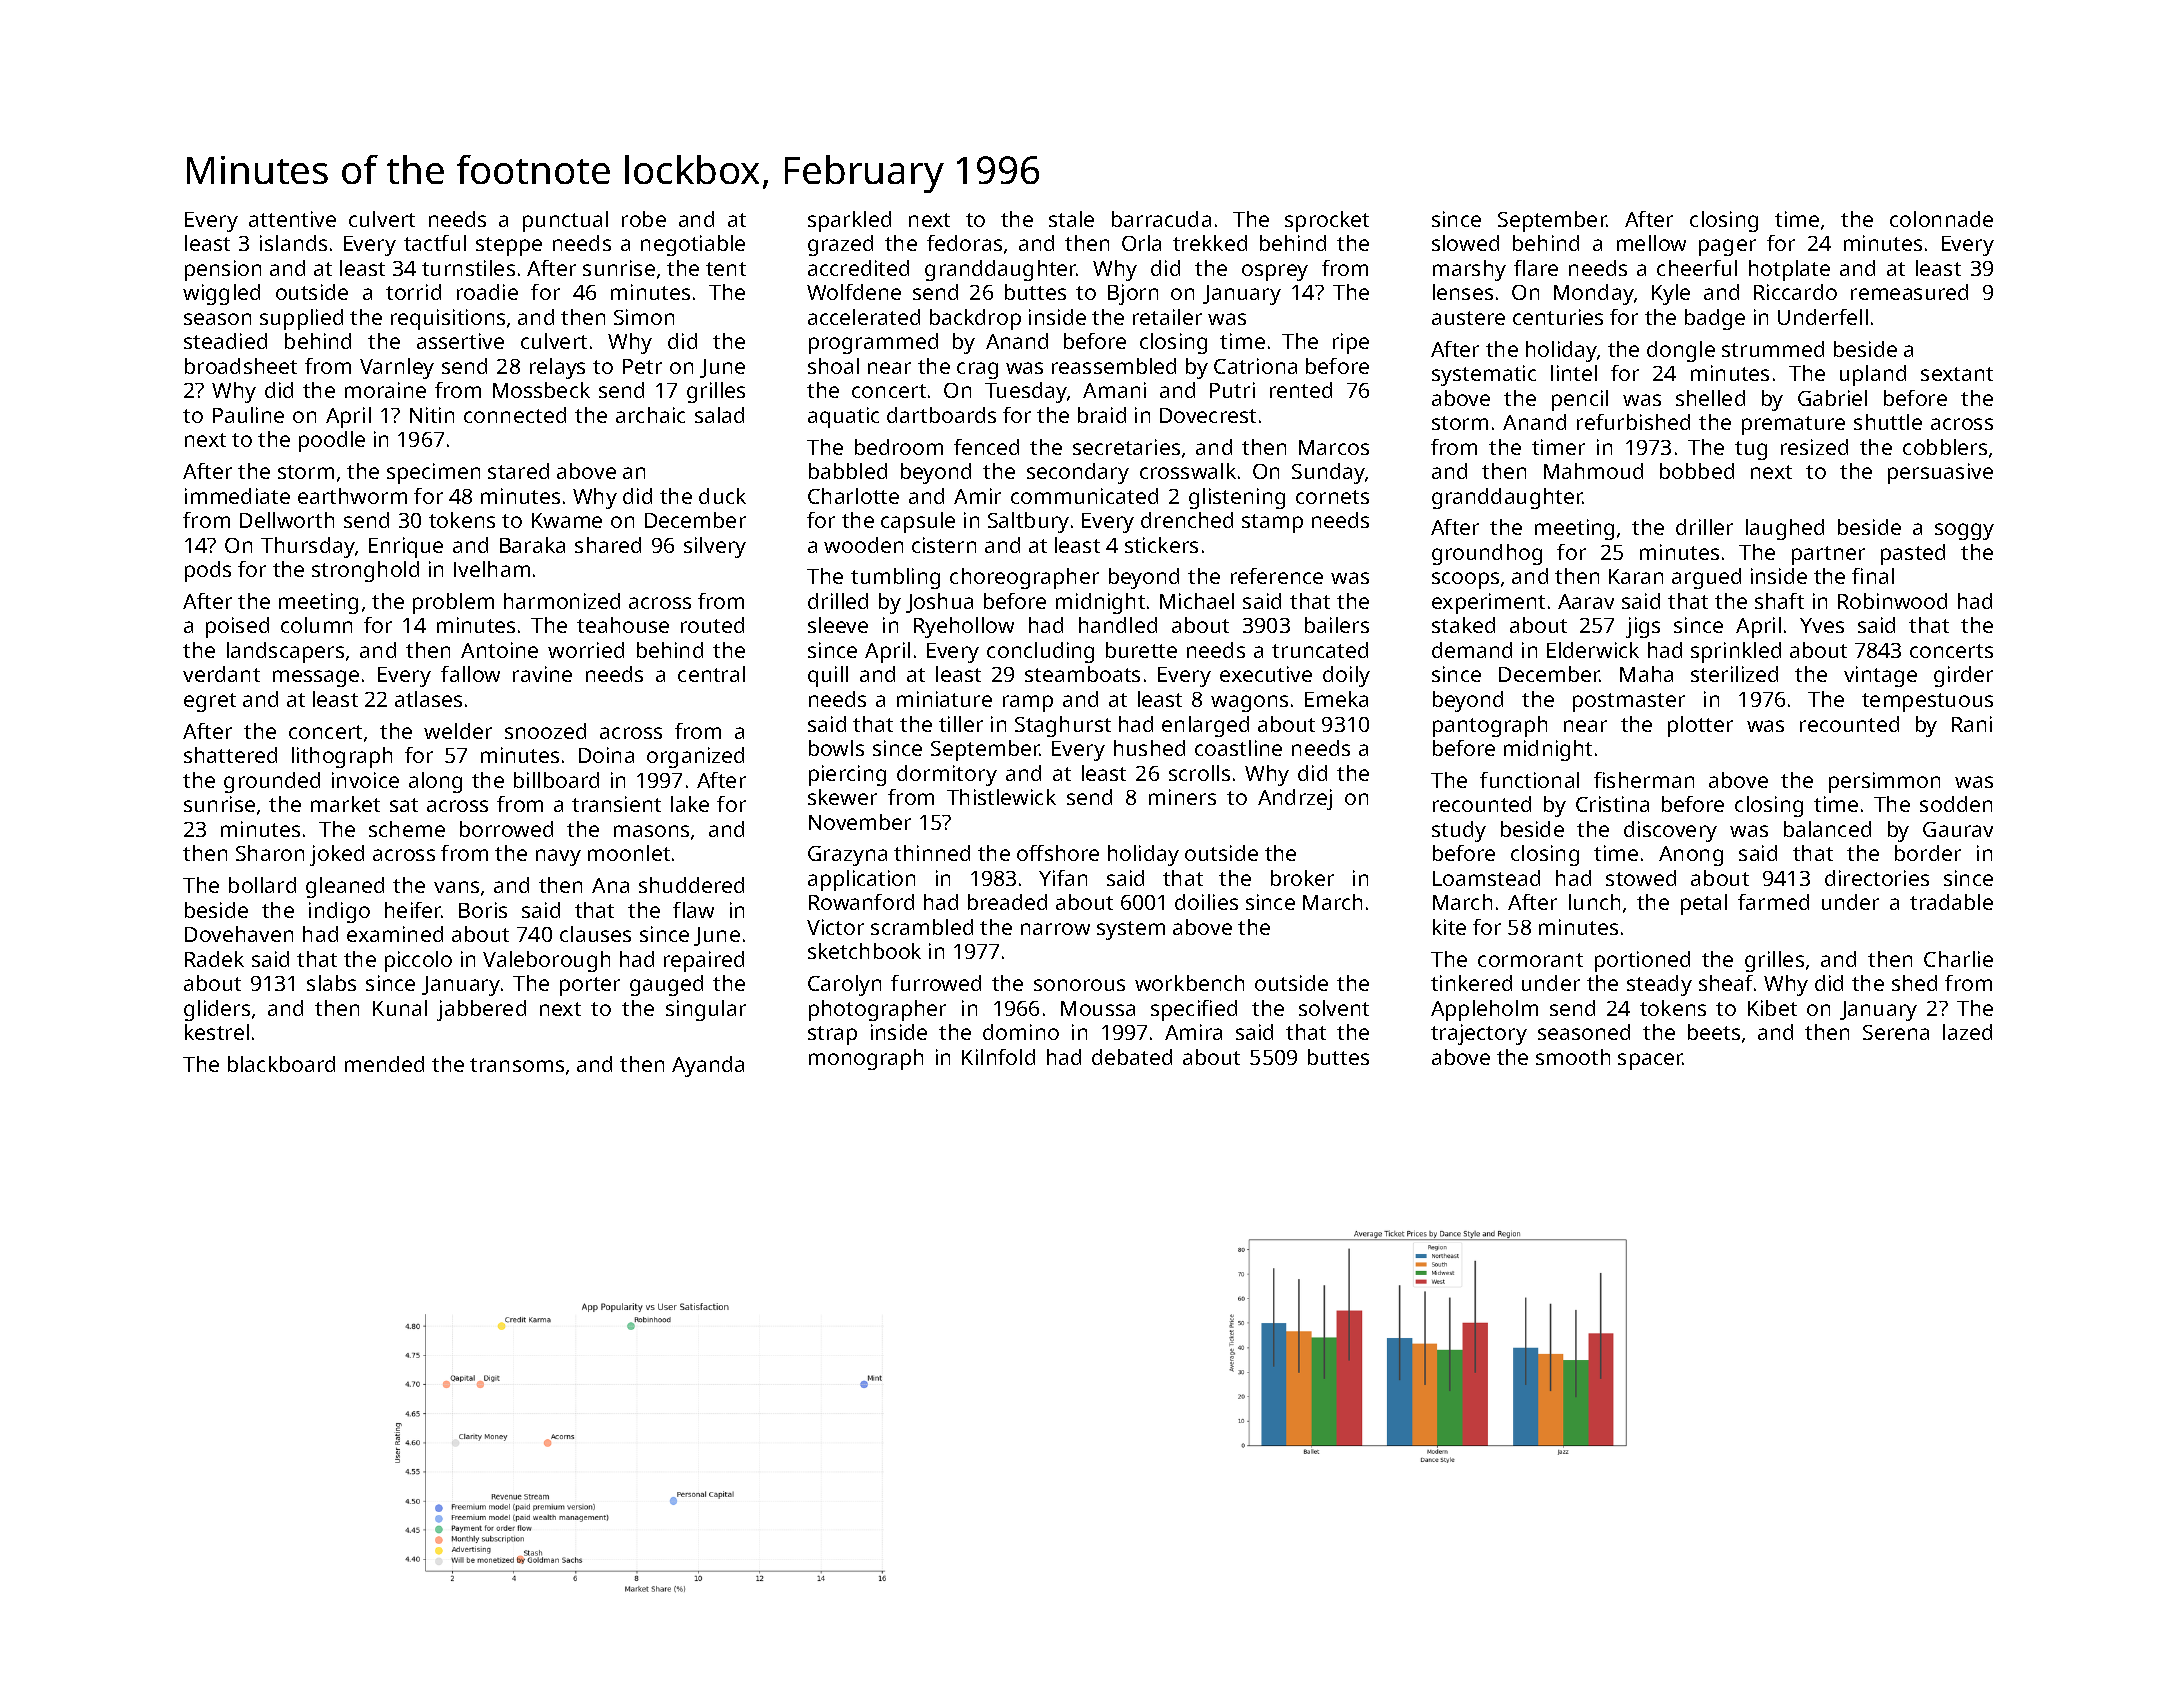 This page has height=1683, width=2178. I want to click on Dovehaven, so click(239, 934).
